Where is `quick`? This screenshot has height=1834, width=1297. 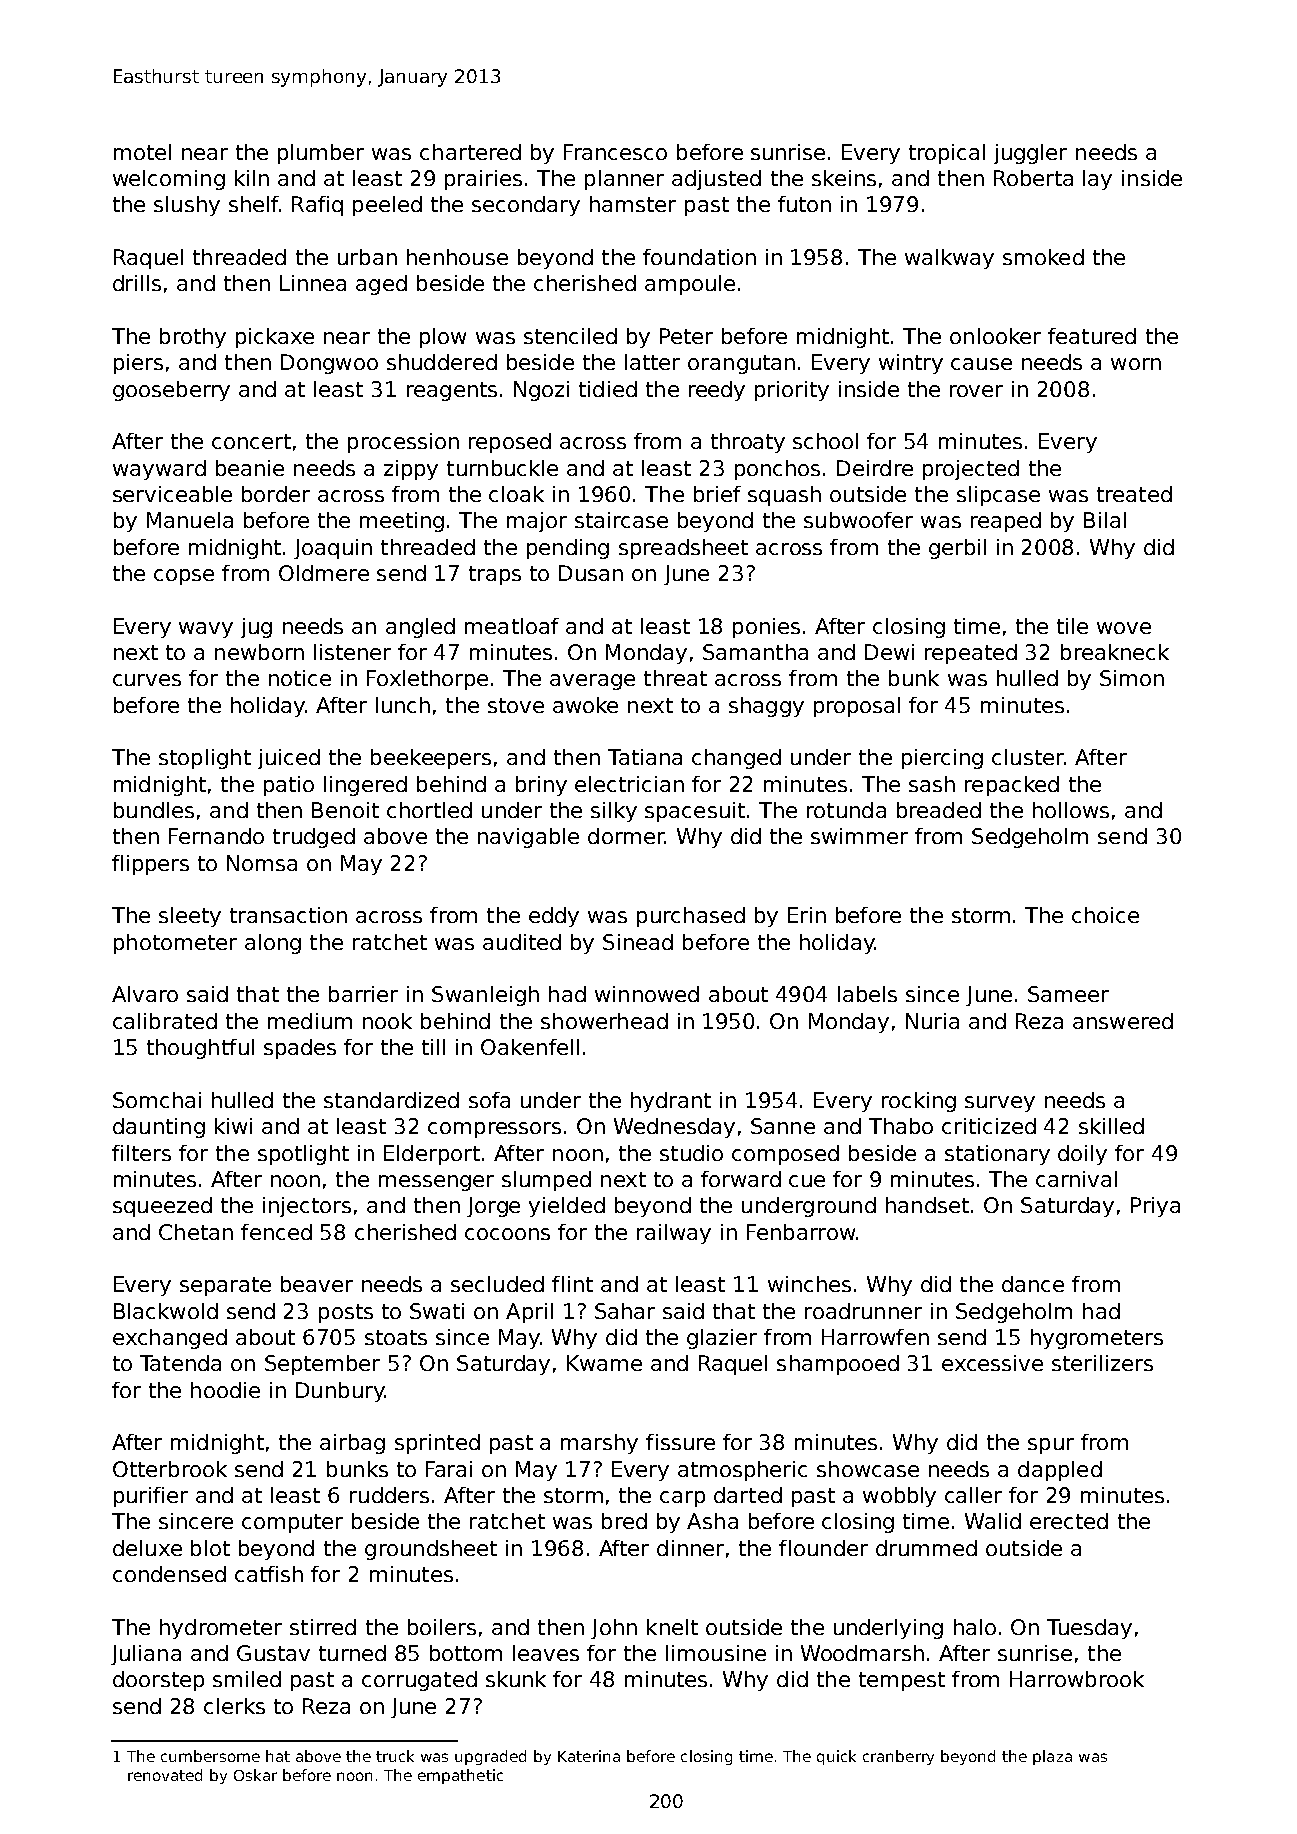 quick is located at coordinates (836, 1757).
